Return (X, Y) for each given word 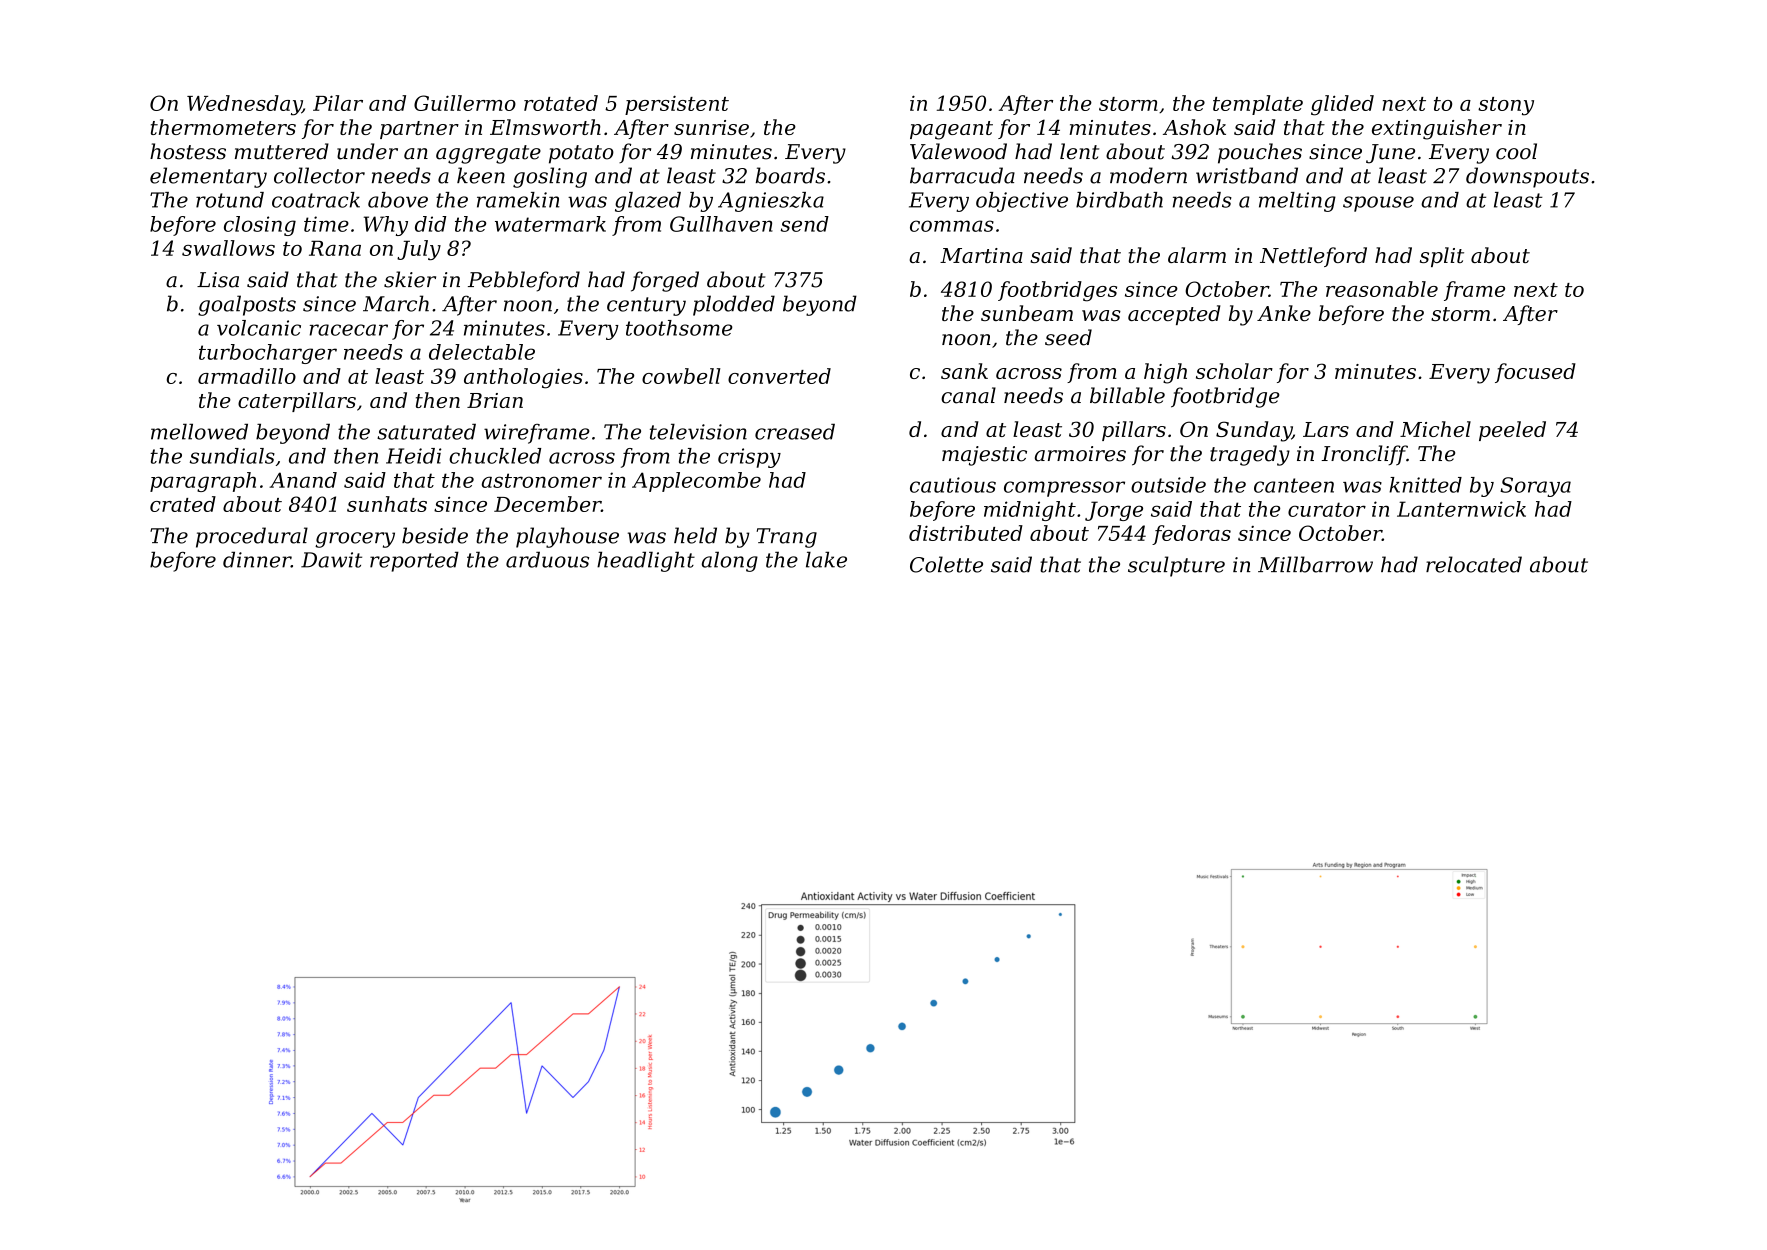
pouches (1260, 153)
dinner (257, 560)
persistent (677, 105)
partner (419, 130)
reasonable (1382, 289)
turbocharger (268, 354)
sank (964, 371)
